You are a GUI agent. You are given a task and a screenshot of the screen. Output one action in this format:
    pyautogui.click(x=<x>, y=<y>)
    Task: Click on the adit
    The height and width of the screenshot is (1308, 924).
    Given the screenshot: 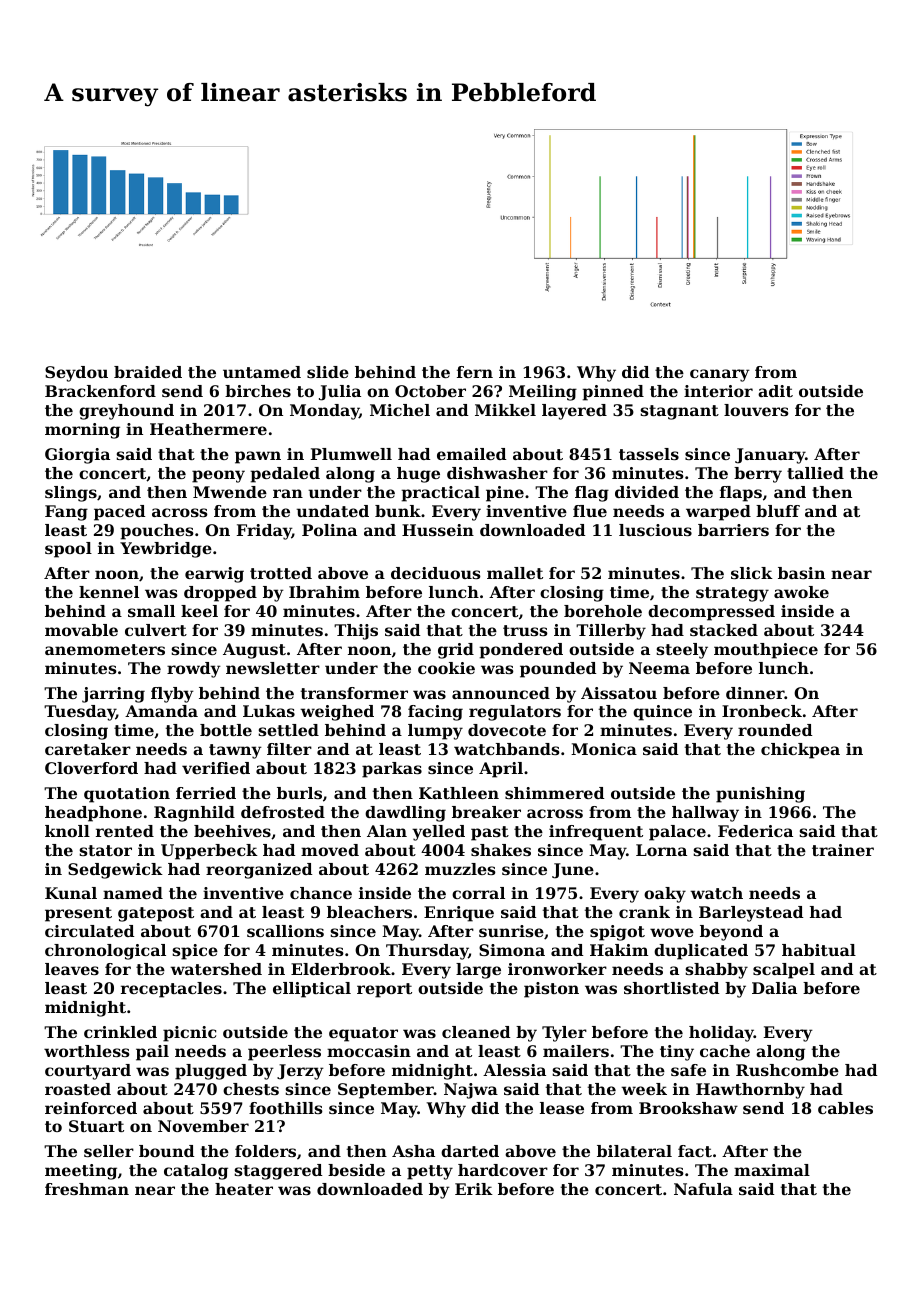 What is the action you would take?
    pyautogui.click(x=775, y=391)
